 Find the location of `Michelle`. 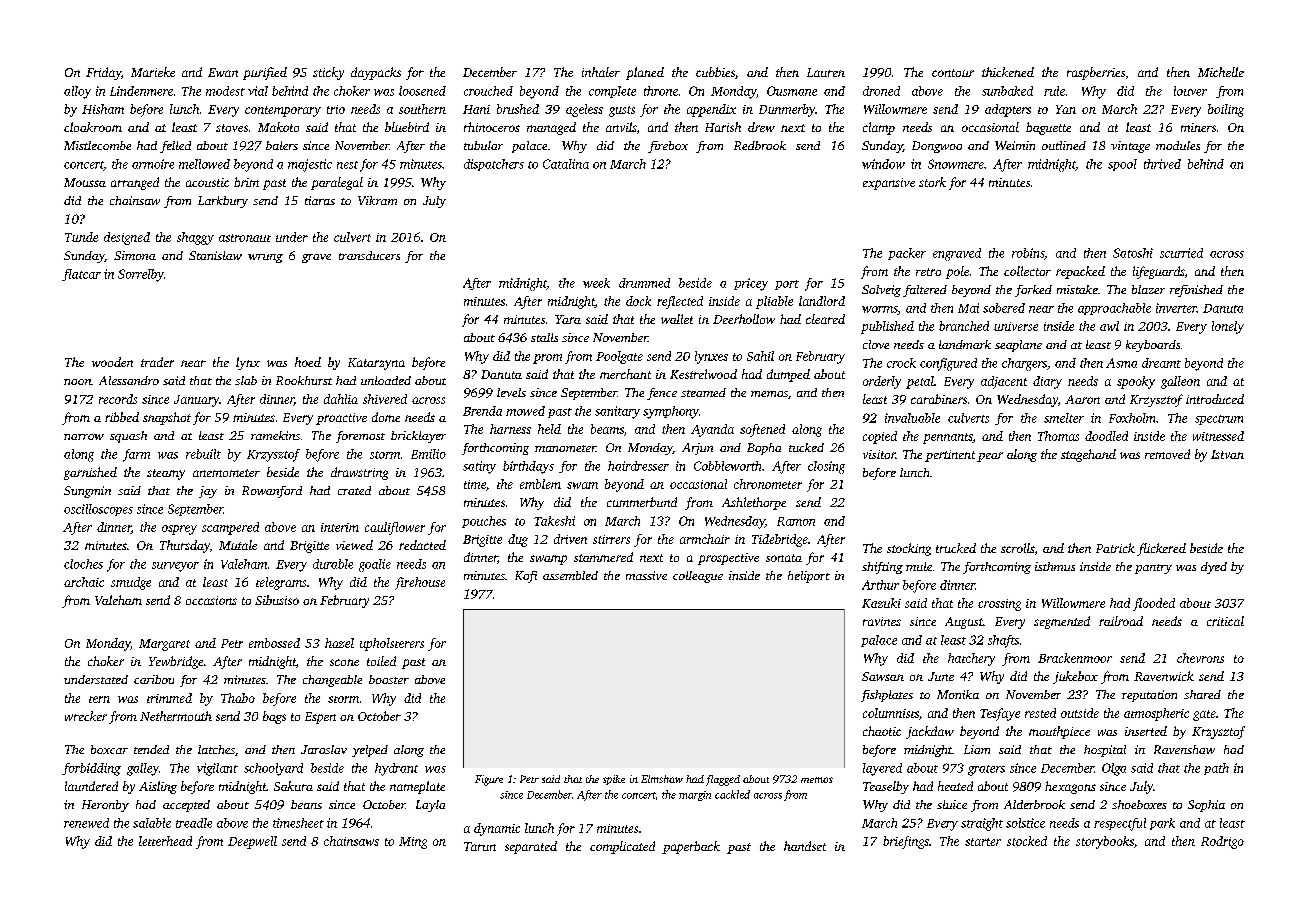

Michelle is located at coordinates (1221, 72).
